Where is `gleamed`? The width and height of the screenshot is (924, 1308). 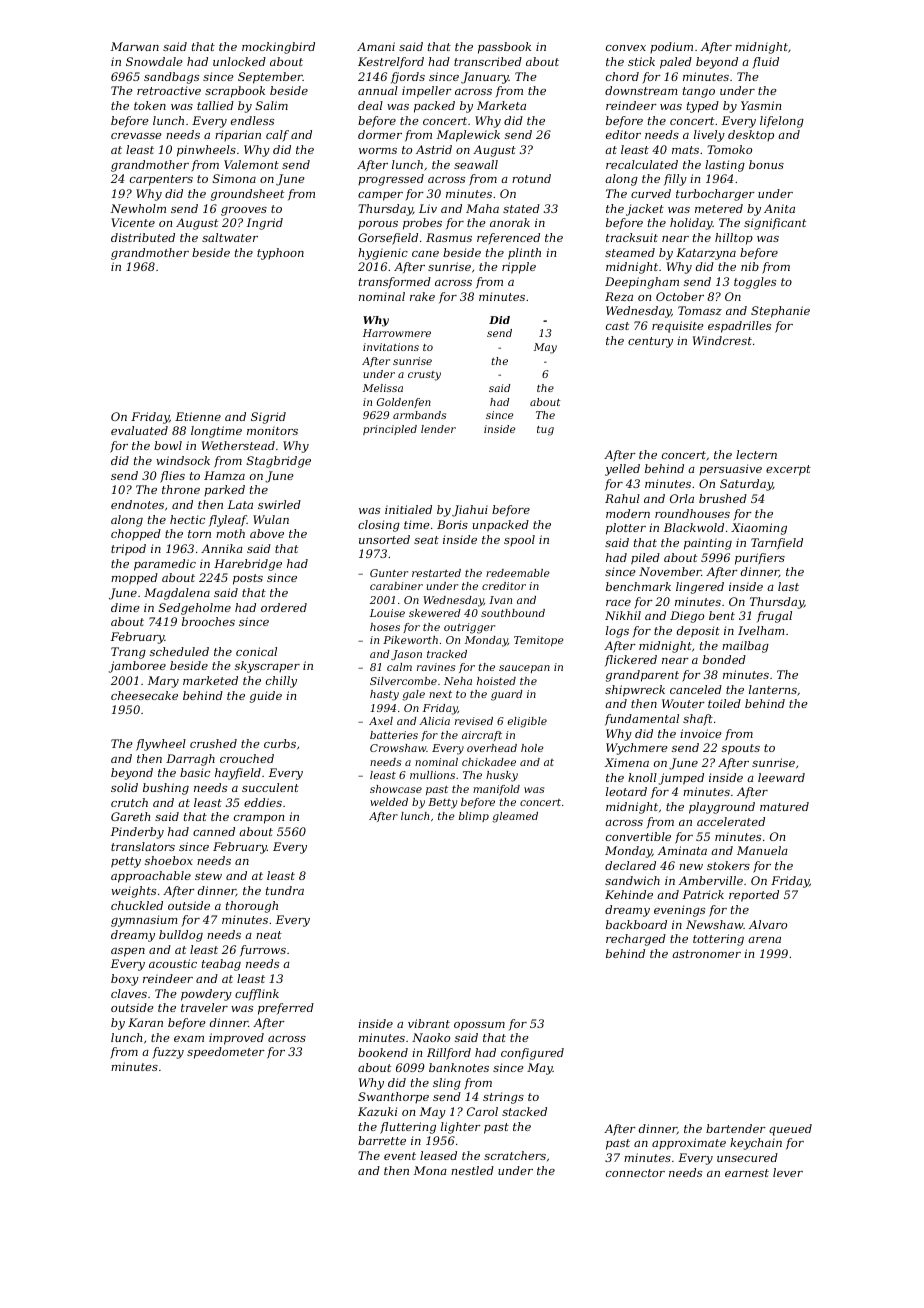
gleamed is located at coordinates (515, 817).
